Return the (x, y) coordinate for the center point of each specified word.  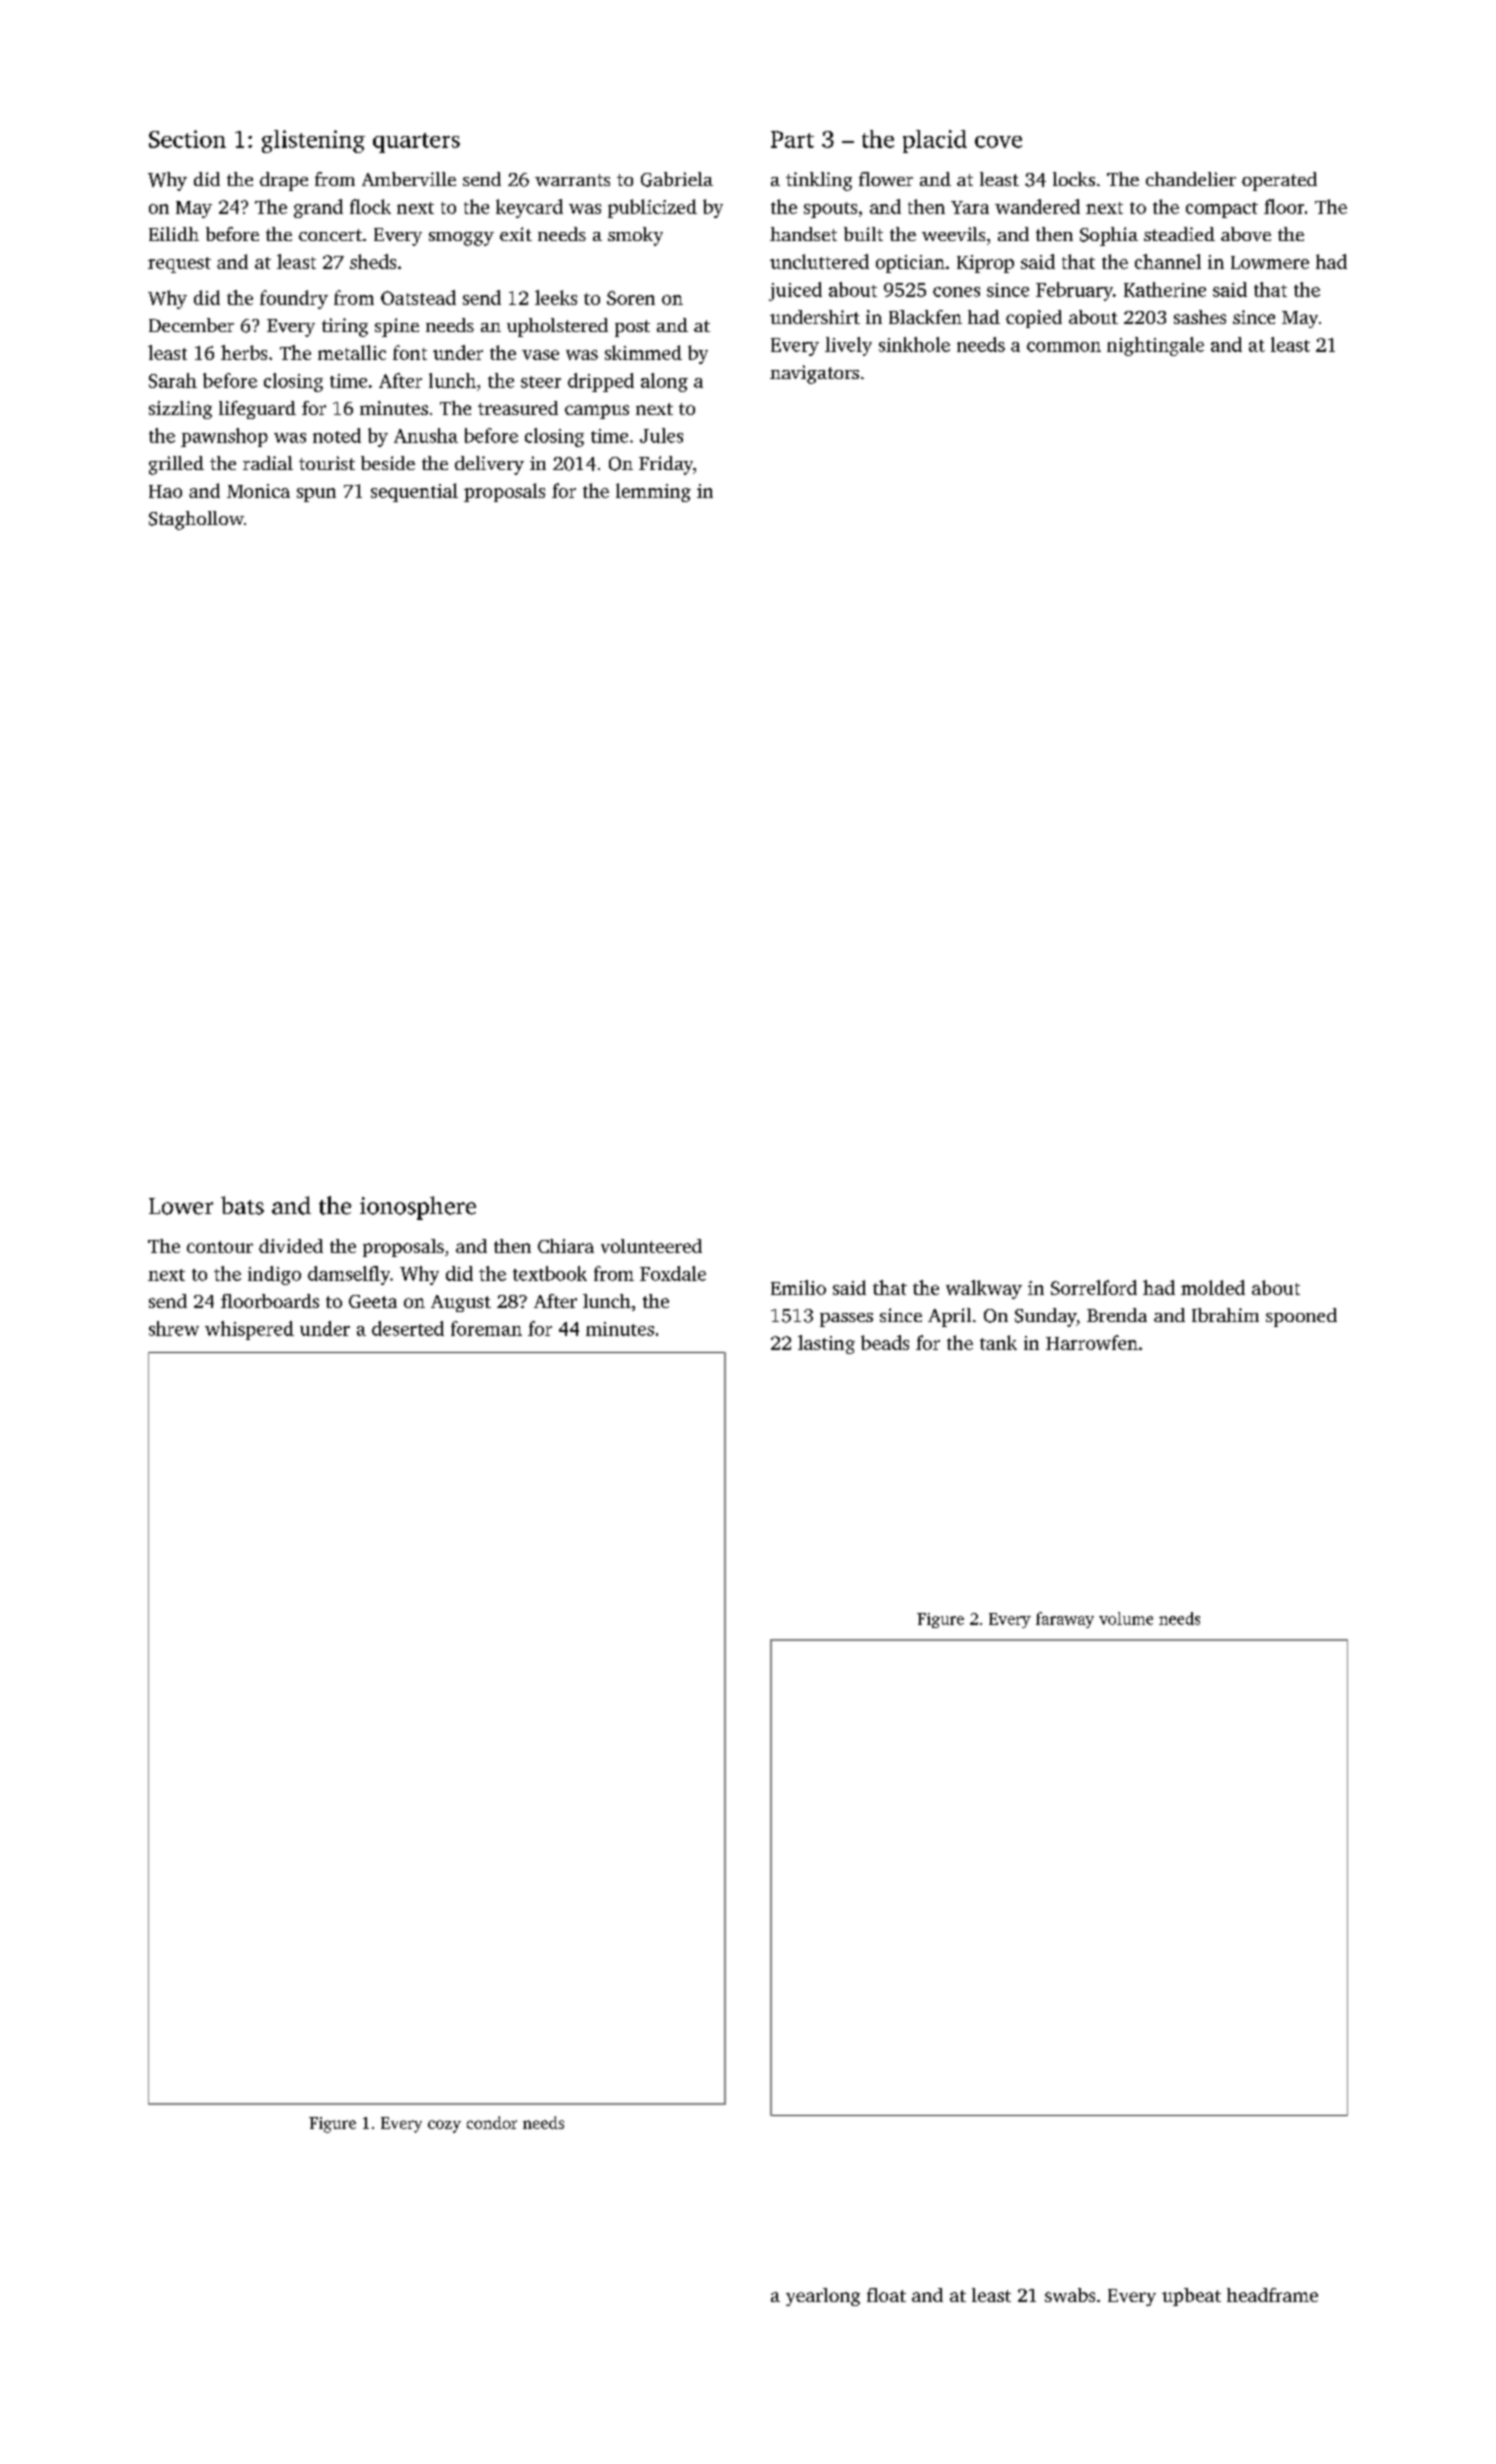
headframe (1272, 2295)
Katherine (1165, 289)
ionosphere (418, 1208)
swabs (1070, 2295)
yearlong (823, 2297)
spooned (1301, 1317)
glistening (313, 141)
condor (492, 2122)
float (886, 2295)
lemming (653, 492)
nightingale (1155, 346)
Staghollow (196, 520)
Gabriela (677, 179)
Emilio (798, 1287)
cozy (444, 2126)
